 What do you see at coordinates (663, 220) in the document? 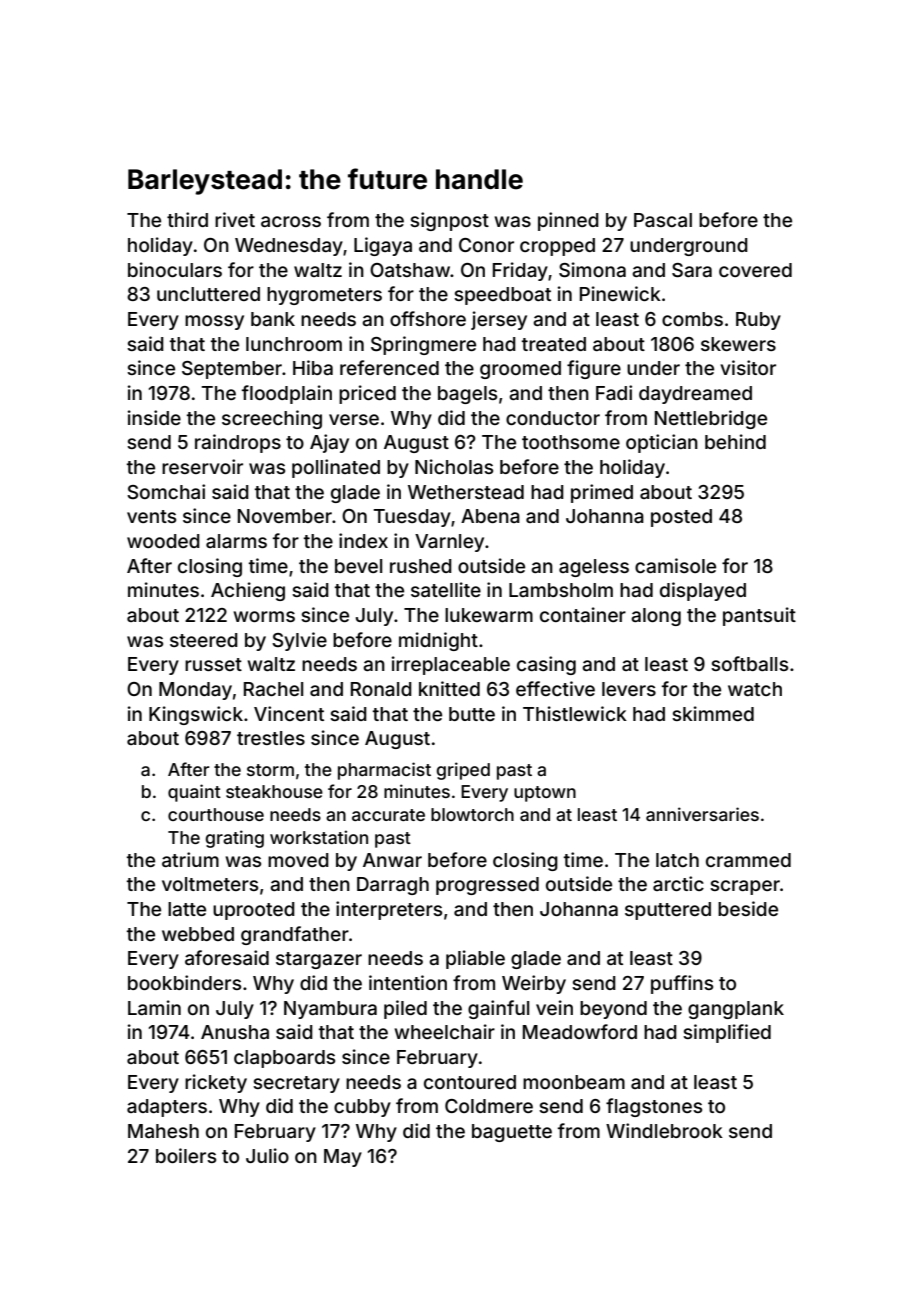
I see `Pascal` at bounding box center [663, 220].
